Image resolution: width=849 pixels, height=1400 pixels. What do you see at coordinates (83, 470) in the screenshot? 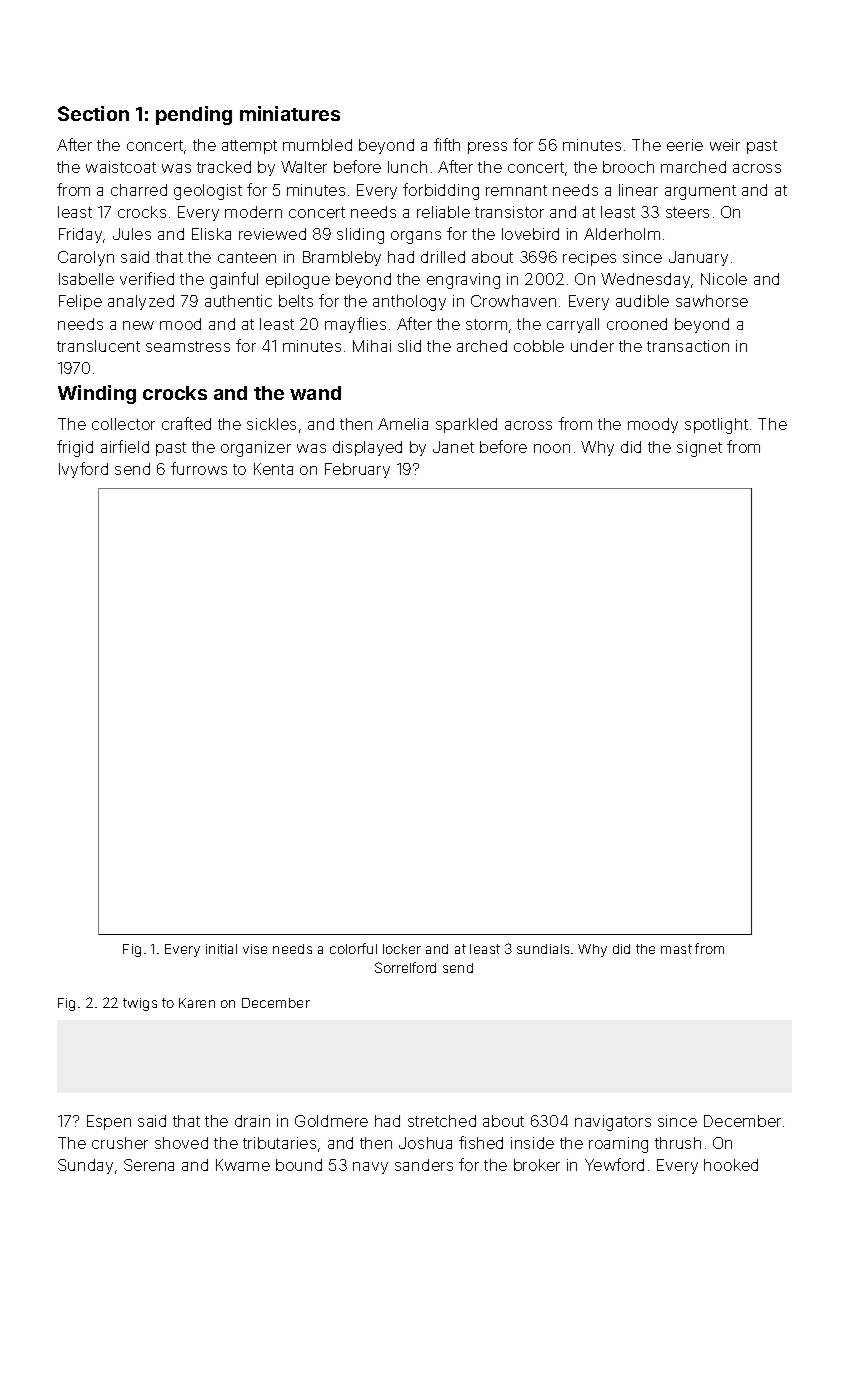
I see `Ivyford` at bounding box center [83, 470].
